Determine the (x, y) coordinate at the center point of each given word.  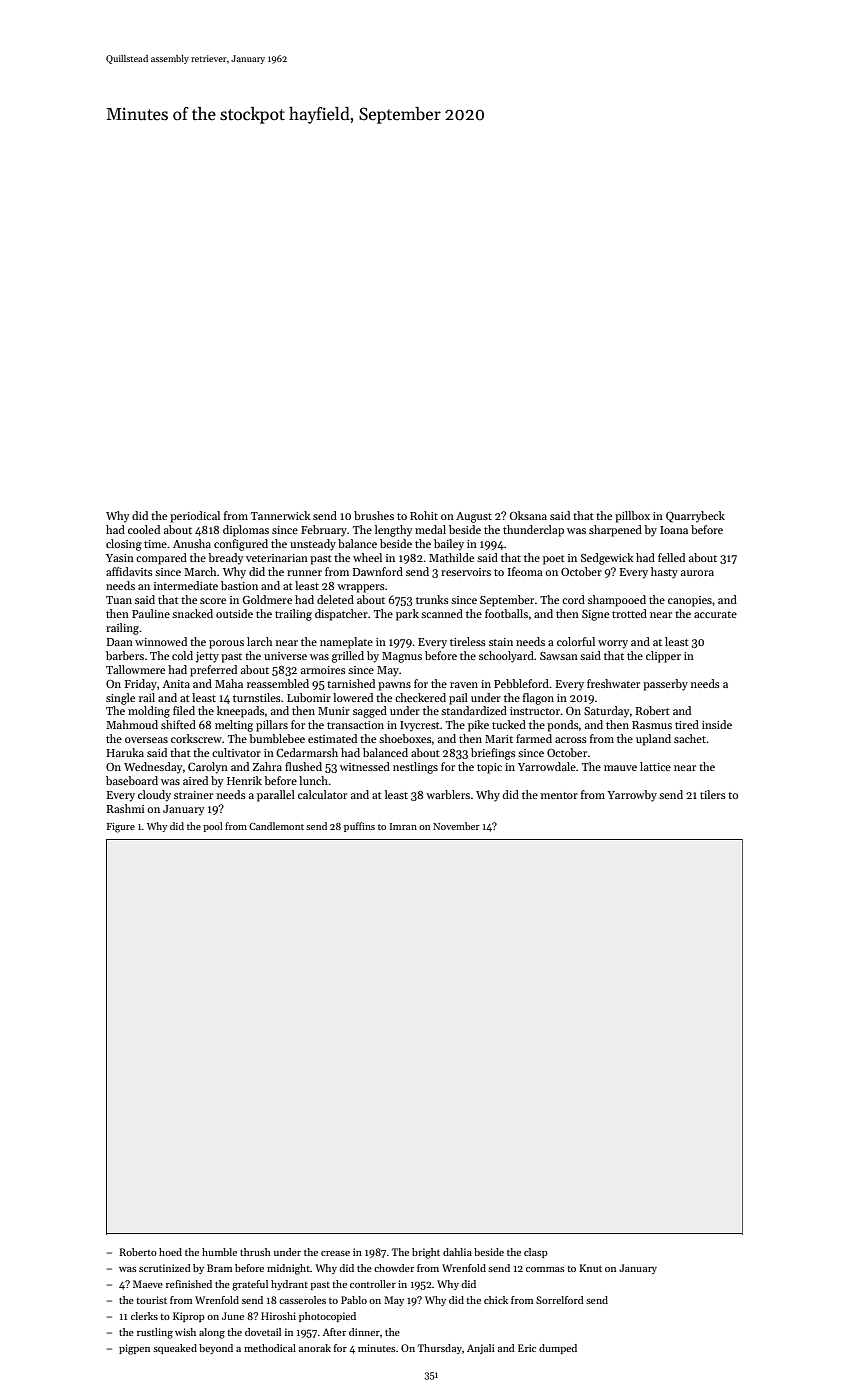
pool (213, 827)
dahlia (457, 1252)
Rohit (424, 515)
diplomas (246, 531)
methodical (270, 1348)
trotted (629, 613)
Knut (591, 1268)
